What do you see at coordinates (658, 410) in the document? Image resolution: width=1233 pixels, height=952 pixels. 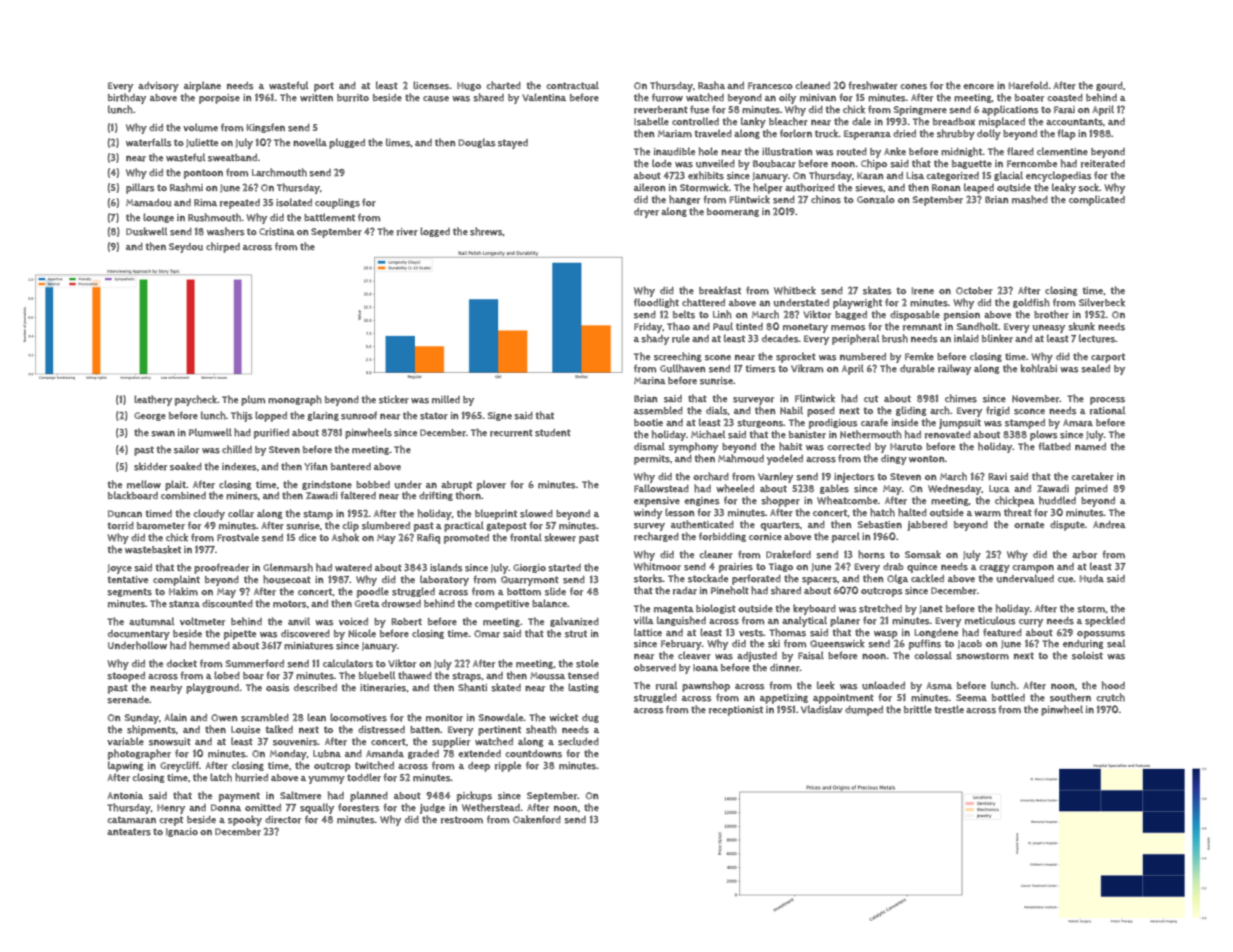 I see `assembled` at bounding box center [658, 410].
